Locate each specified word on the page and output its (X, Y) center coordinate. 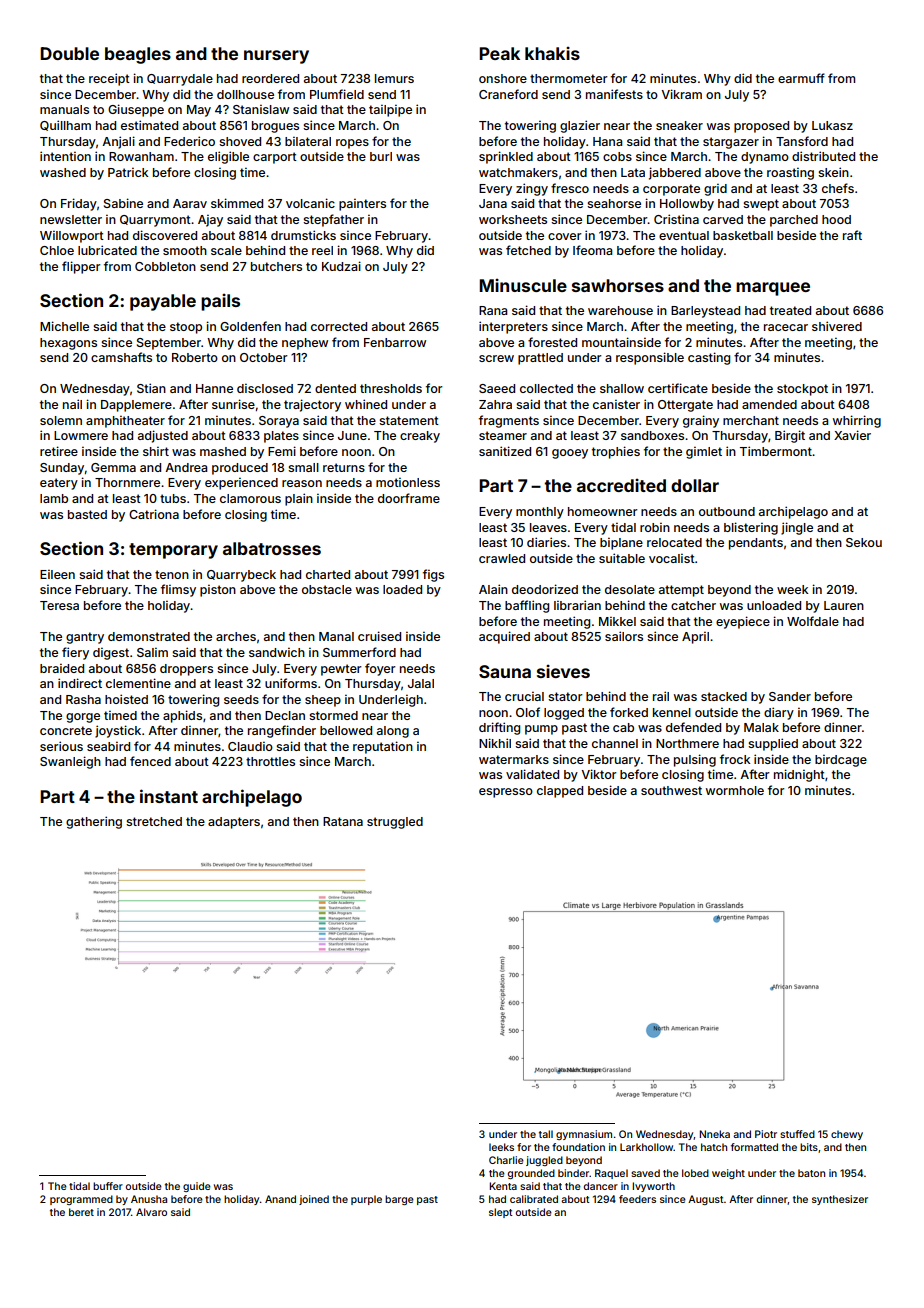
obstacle (327, 589)
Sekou (864, 542)
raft (852, 235)
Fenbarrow (395, 342)
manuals (64, 109)
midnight (799, 775)
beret (81, 1212)
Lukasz (832, 125)
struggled (395, 823)
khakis (552, 53)
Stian (151, 388)
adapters (234, 823)
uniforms (291, 683)
